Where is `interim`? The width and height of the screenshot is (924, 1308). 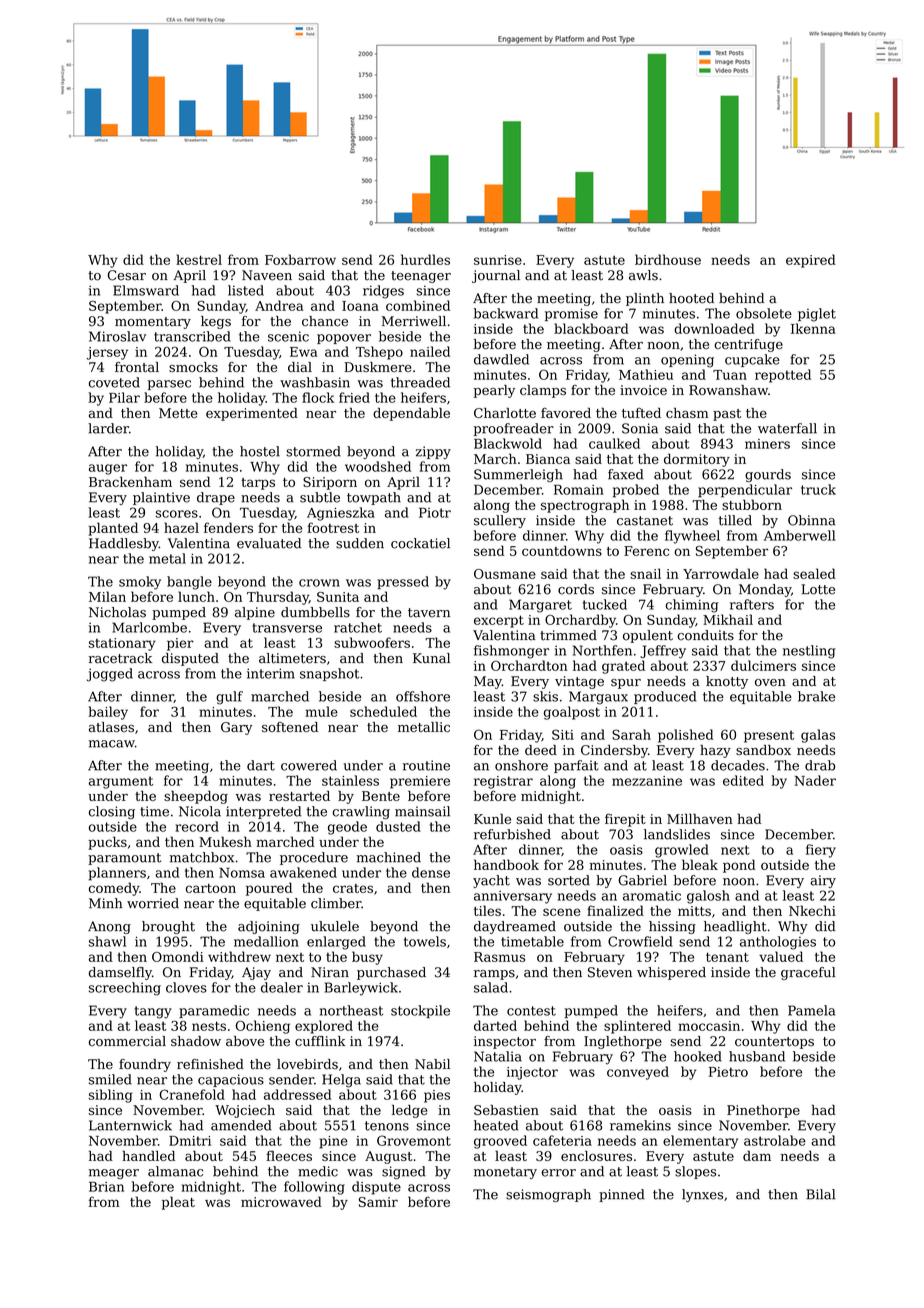 interim is located at coordinates (271, 673).
